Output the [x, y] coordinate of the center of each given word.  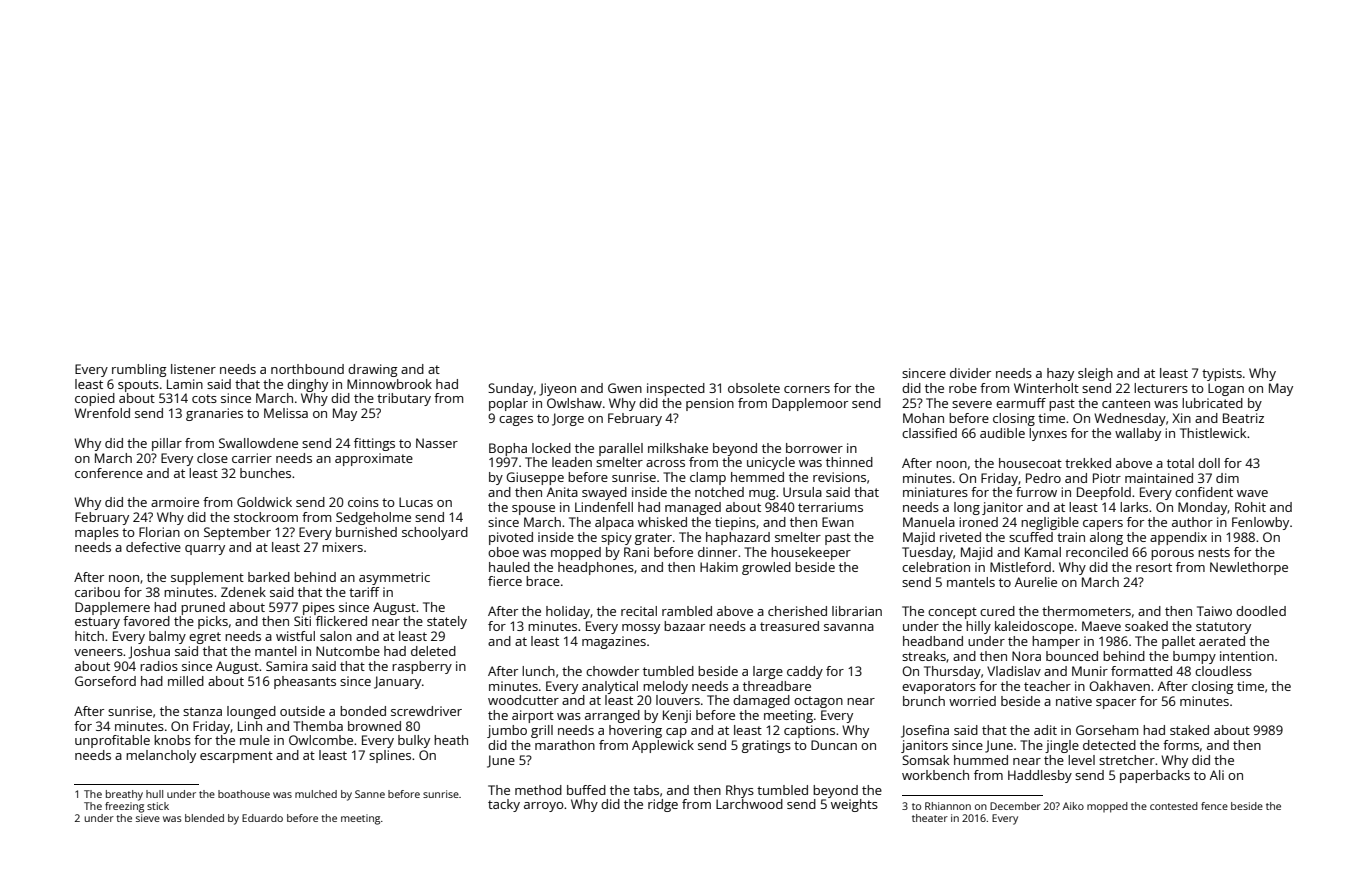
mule [255, 740]
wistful [295, 636]
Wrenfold [102, 413]
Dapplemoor [810, 404]
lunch [538, 671]
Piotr [1107, 478]
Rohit [1250, 507]
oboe [503, 552]
